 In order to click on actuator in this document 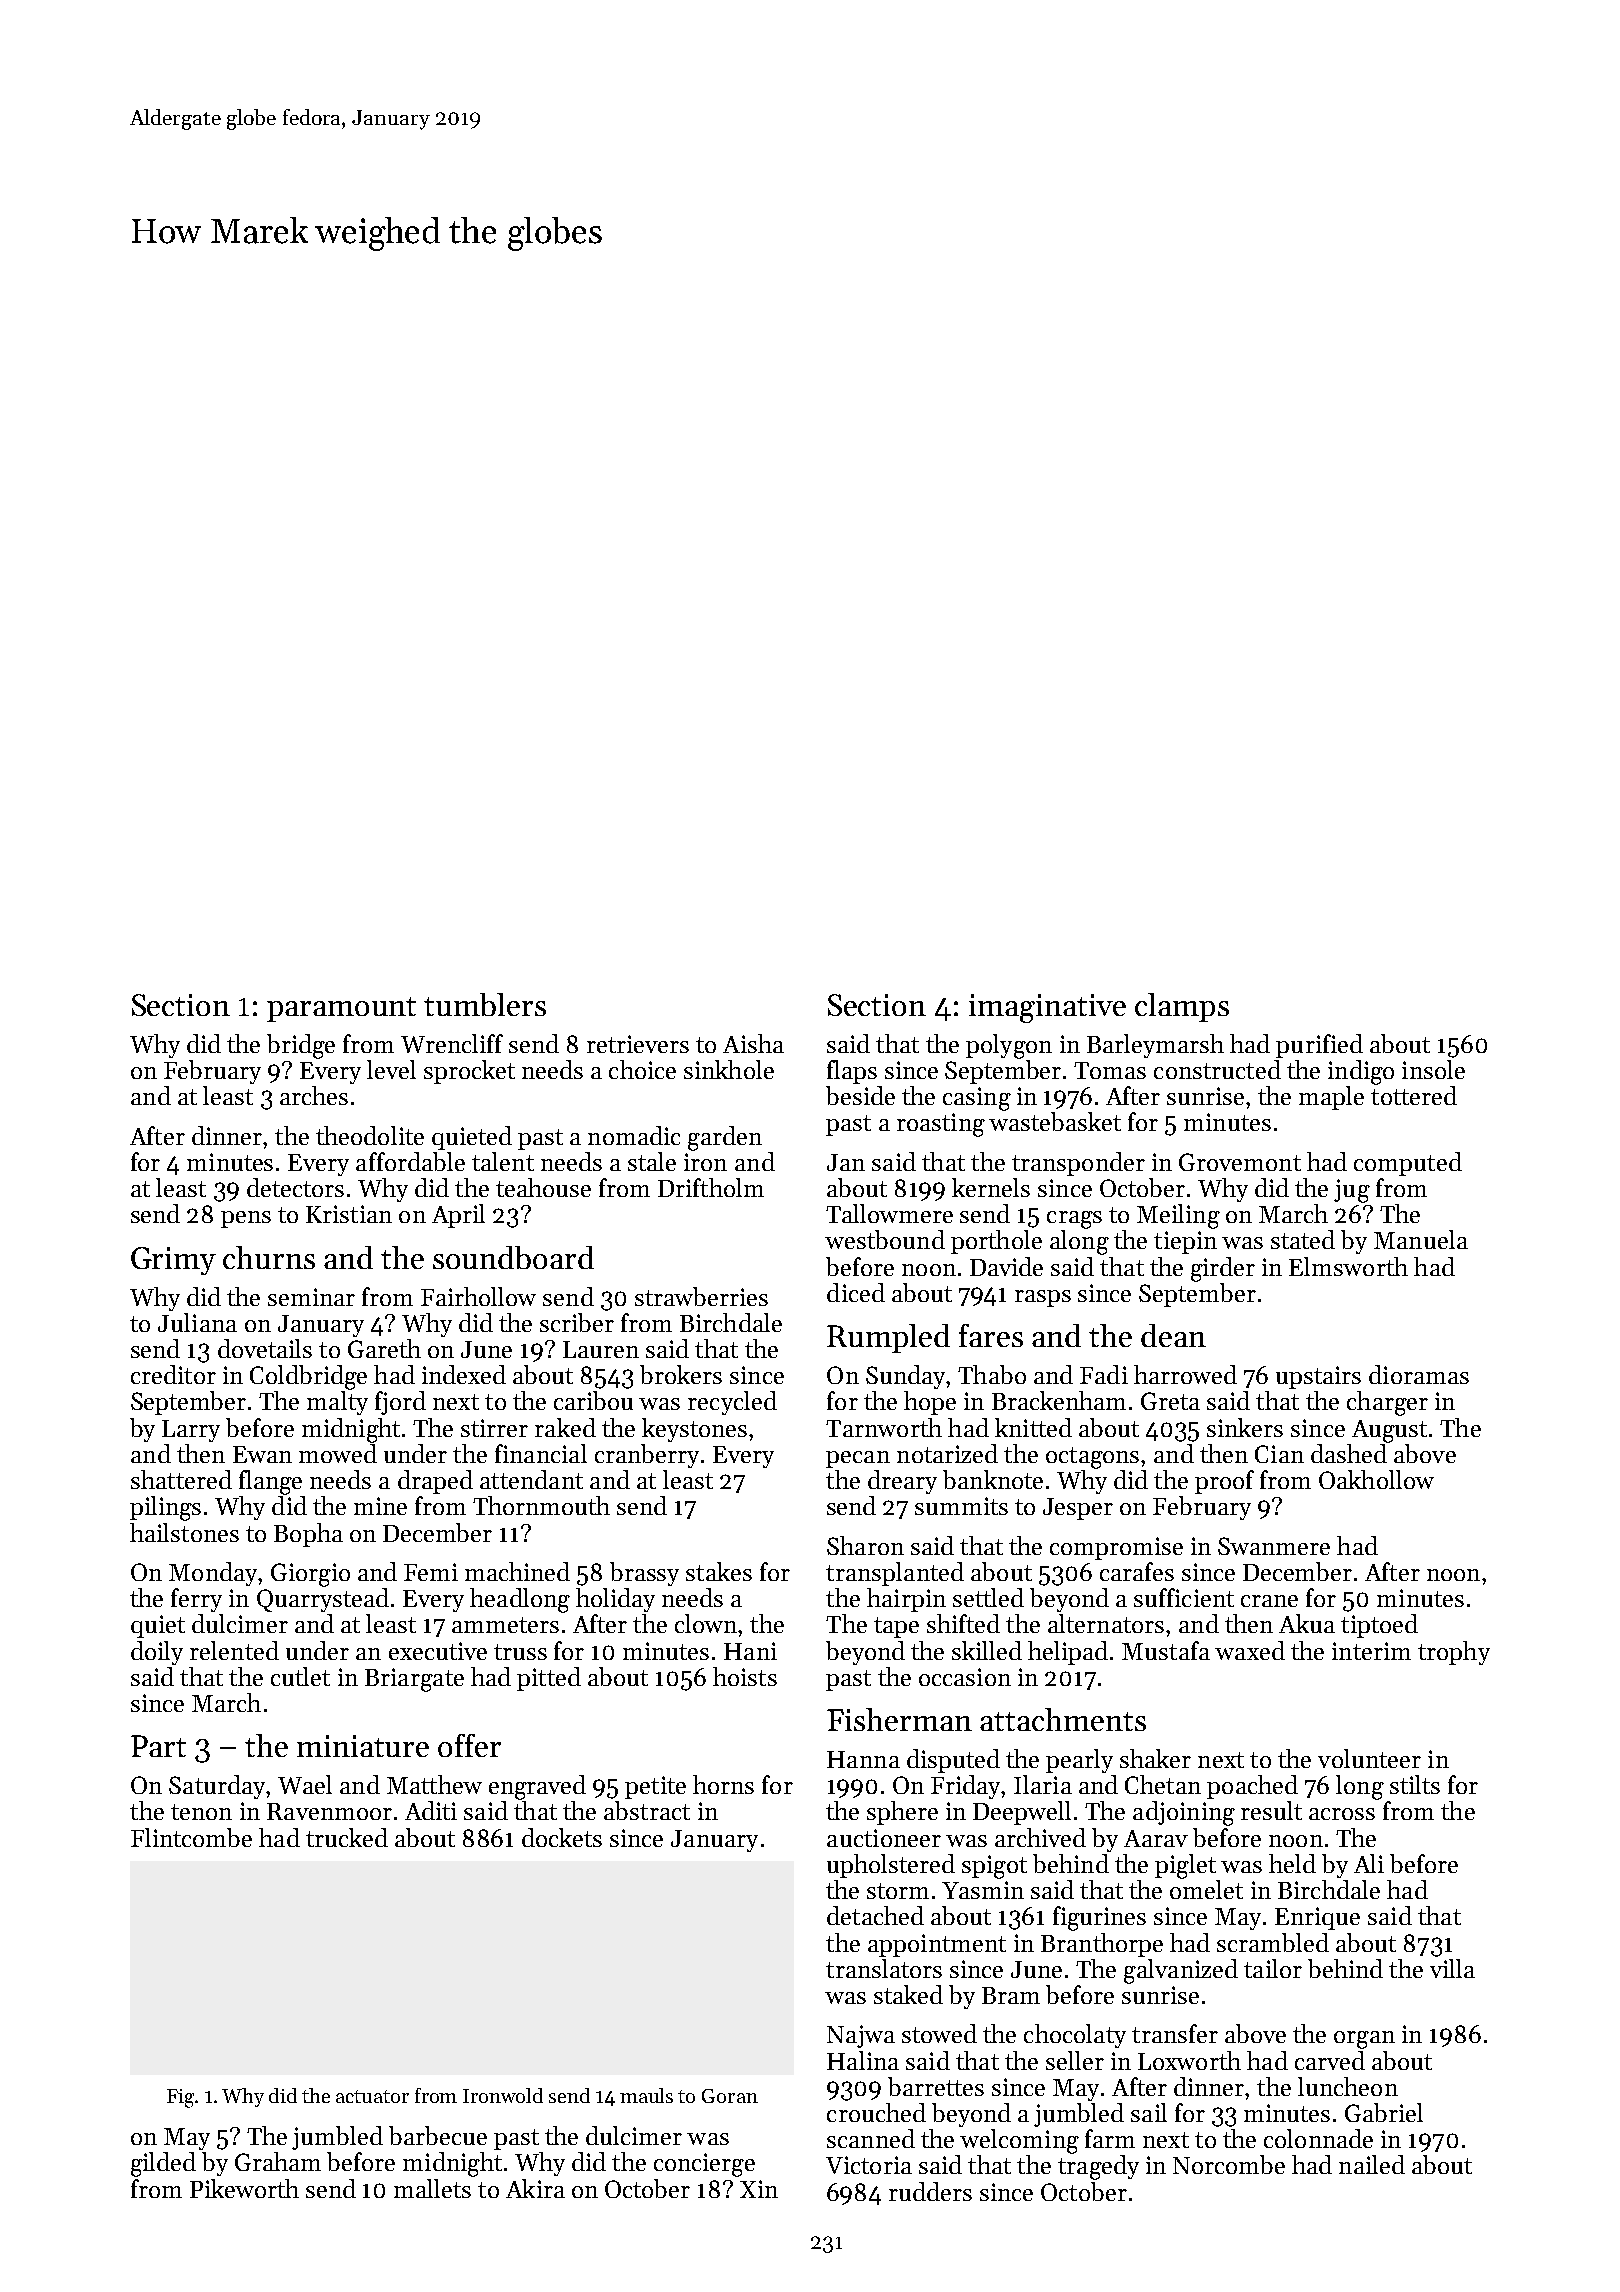, I will do `click(372, 2096)`.
